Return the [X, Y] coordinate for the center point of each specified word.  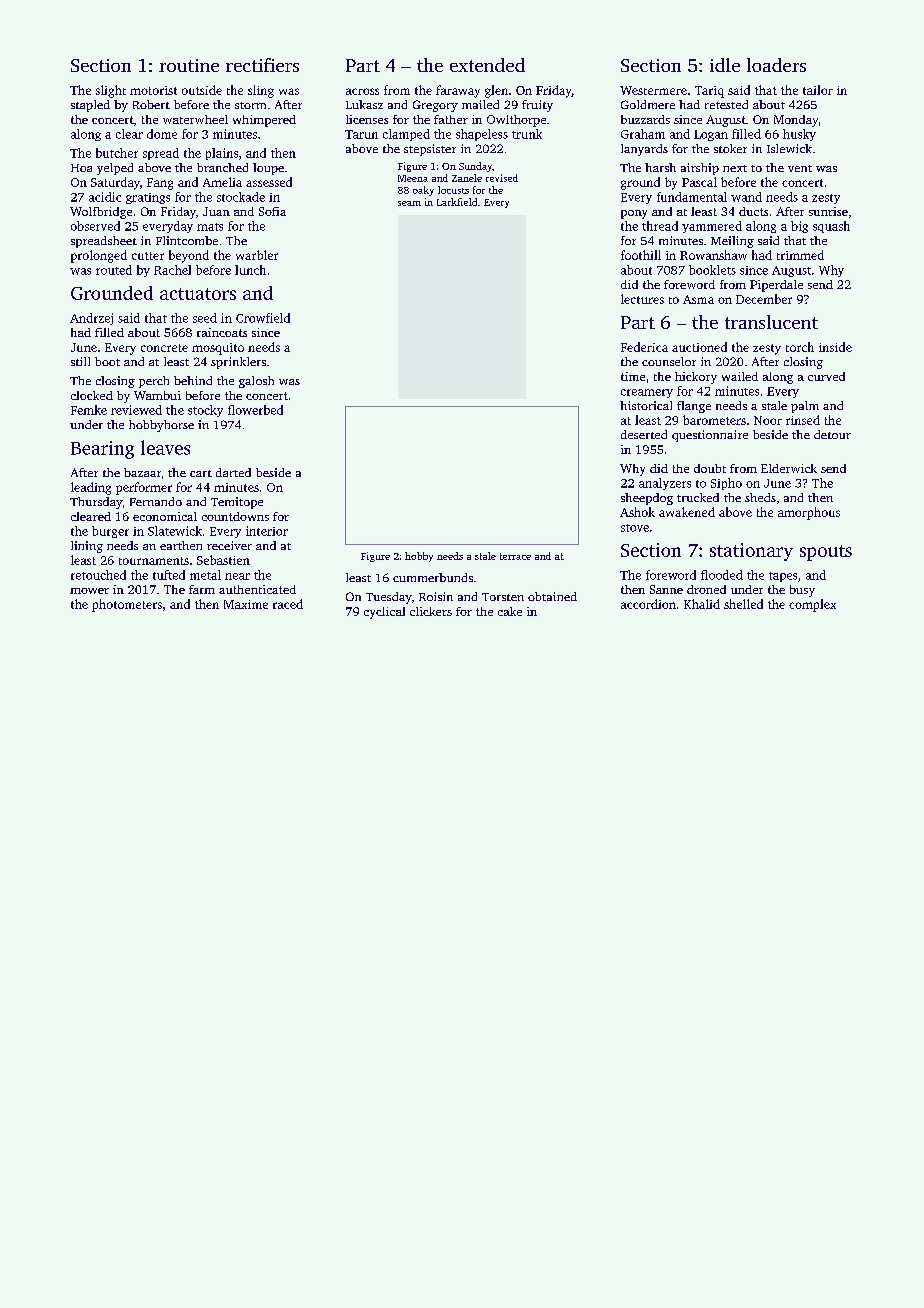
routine [189, 65]
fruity [537, 106]
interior [267, 531]
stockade [241, 197]
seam [409, 203]
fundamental [692, 197]
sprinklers [238, 363]
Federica [644, 347]
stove [635, 528]
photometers [127, 605]
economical [165, 516]
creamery [647, 393]
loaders [776, 65]
